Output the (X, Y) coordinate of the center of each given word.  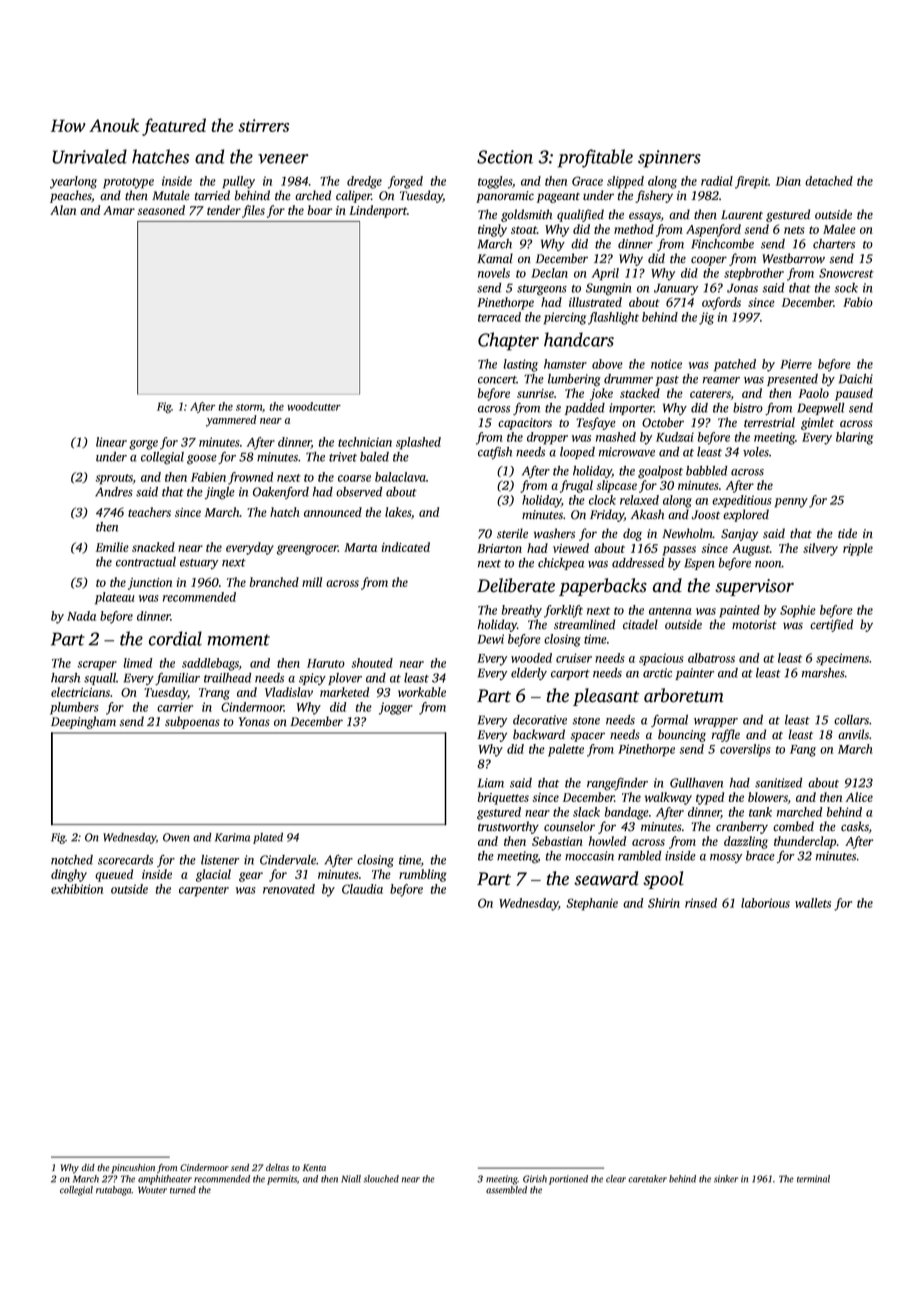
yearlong (73, 182)
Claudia (362, 889)
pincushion (133, 1169)
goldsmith (526, 215)
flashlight (613, 318)
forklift (563, 611)
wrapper (716, 722)
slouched (381, 1179)
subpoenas (192, 722)
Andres (114, 492)
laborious (765, 903)
